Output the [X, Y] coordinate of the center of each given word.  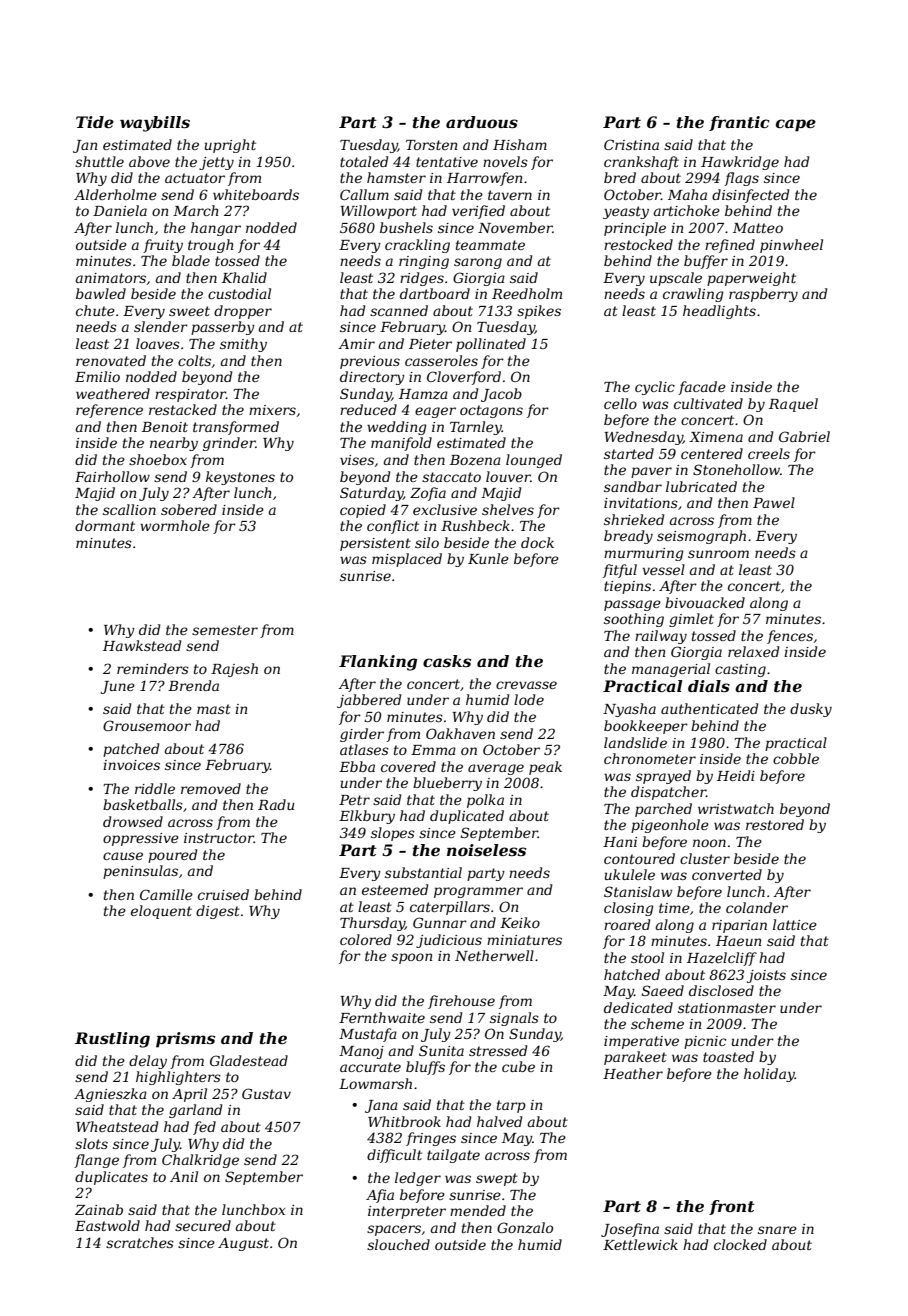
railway [661, 637]
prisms [185, 1040]
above [149, 161]
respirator [190, 395]
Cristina [631, 144]
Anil [184, 1176]
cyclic [655, 388]
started [629, 453]
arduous [482, 122]
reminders [153, 668]
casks [447, 661]
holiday [769, 1075]
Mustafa [368, 1035]
